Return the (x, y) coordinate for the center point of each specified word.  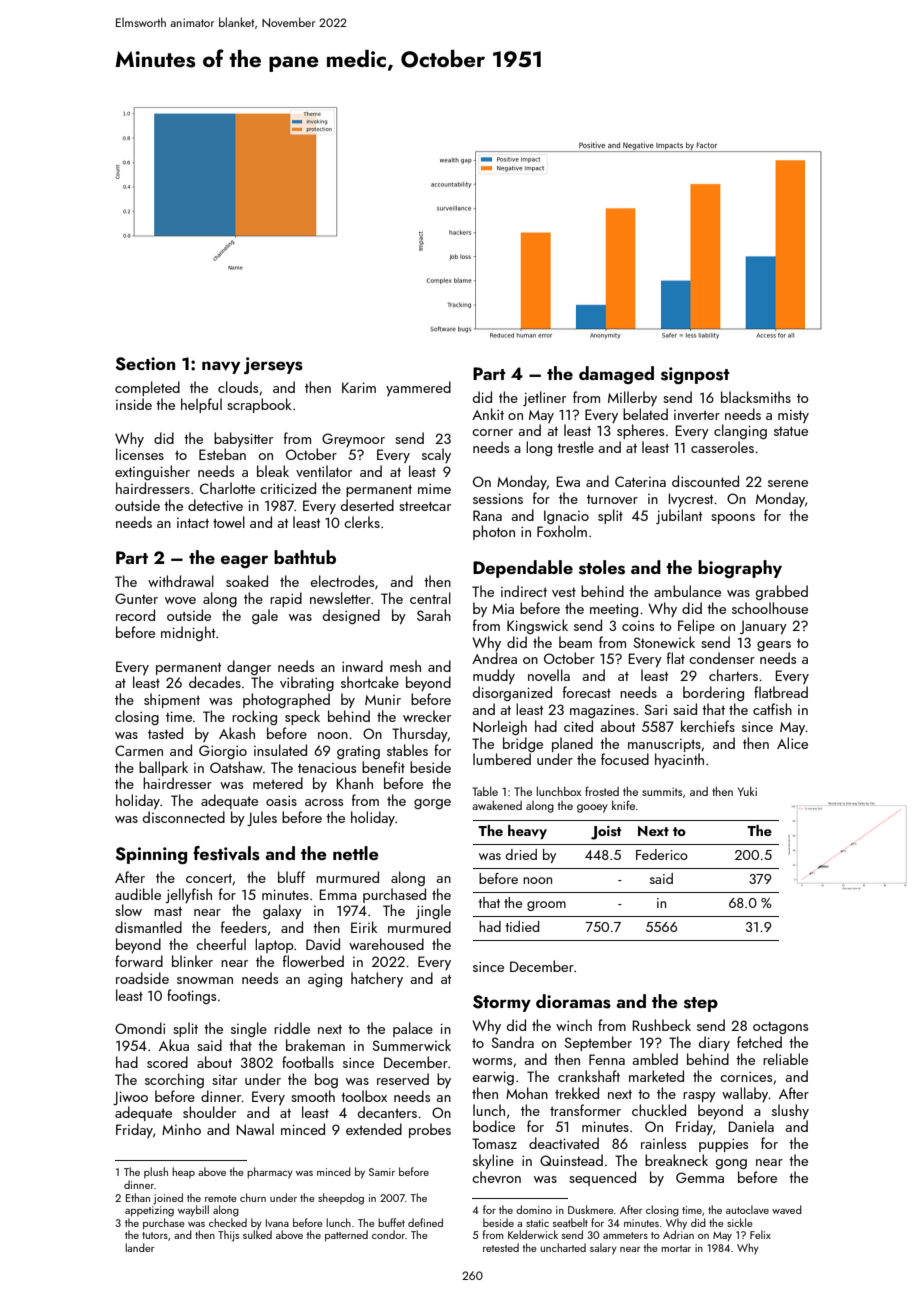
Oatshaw (236, 767)
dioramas (573, 1001)
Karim (359, 387)
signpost (695, 375)
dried (521, 854)
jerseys (273, 365)
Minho (181, 1129)
